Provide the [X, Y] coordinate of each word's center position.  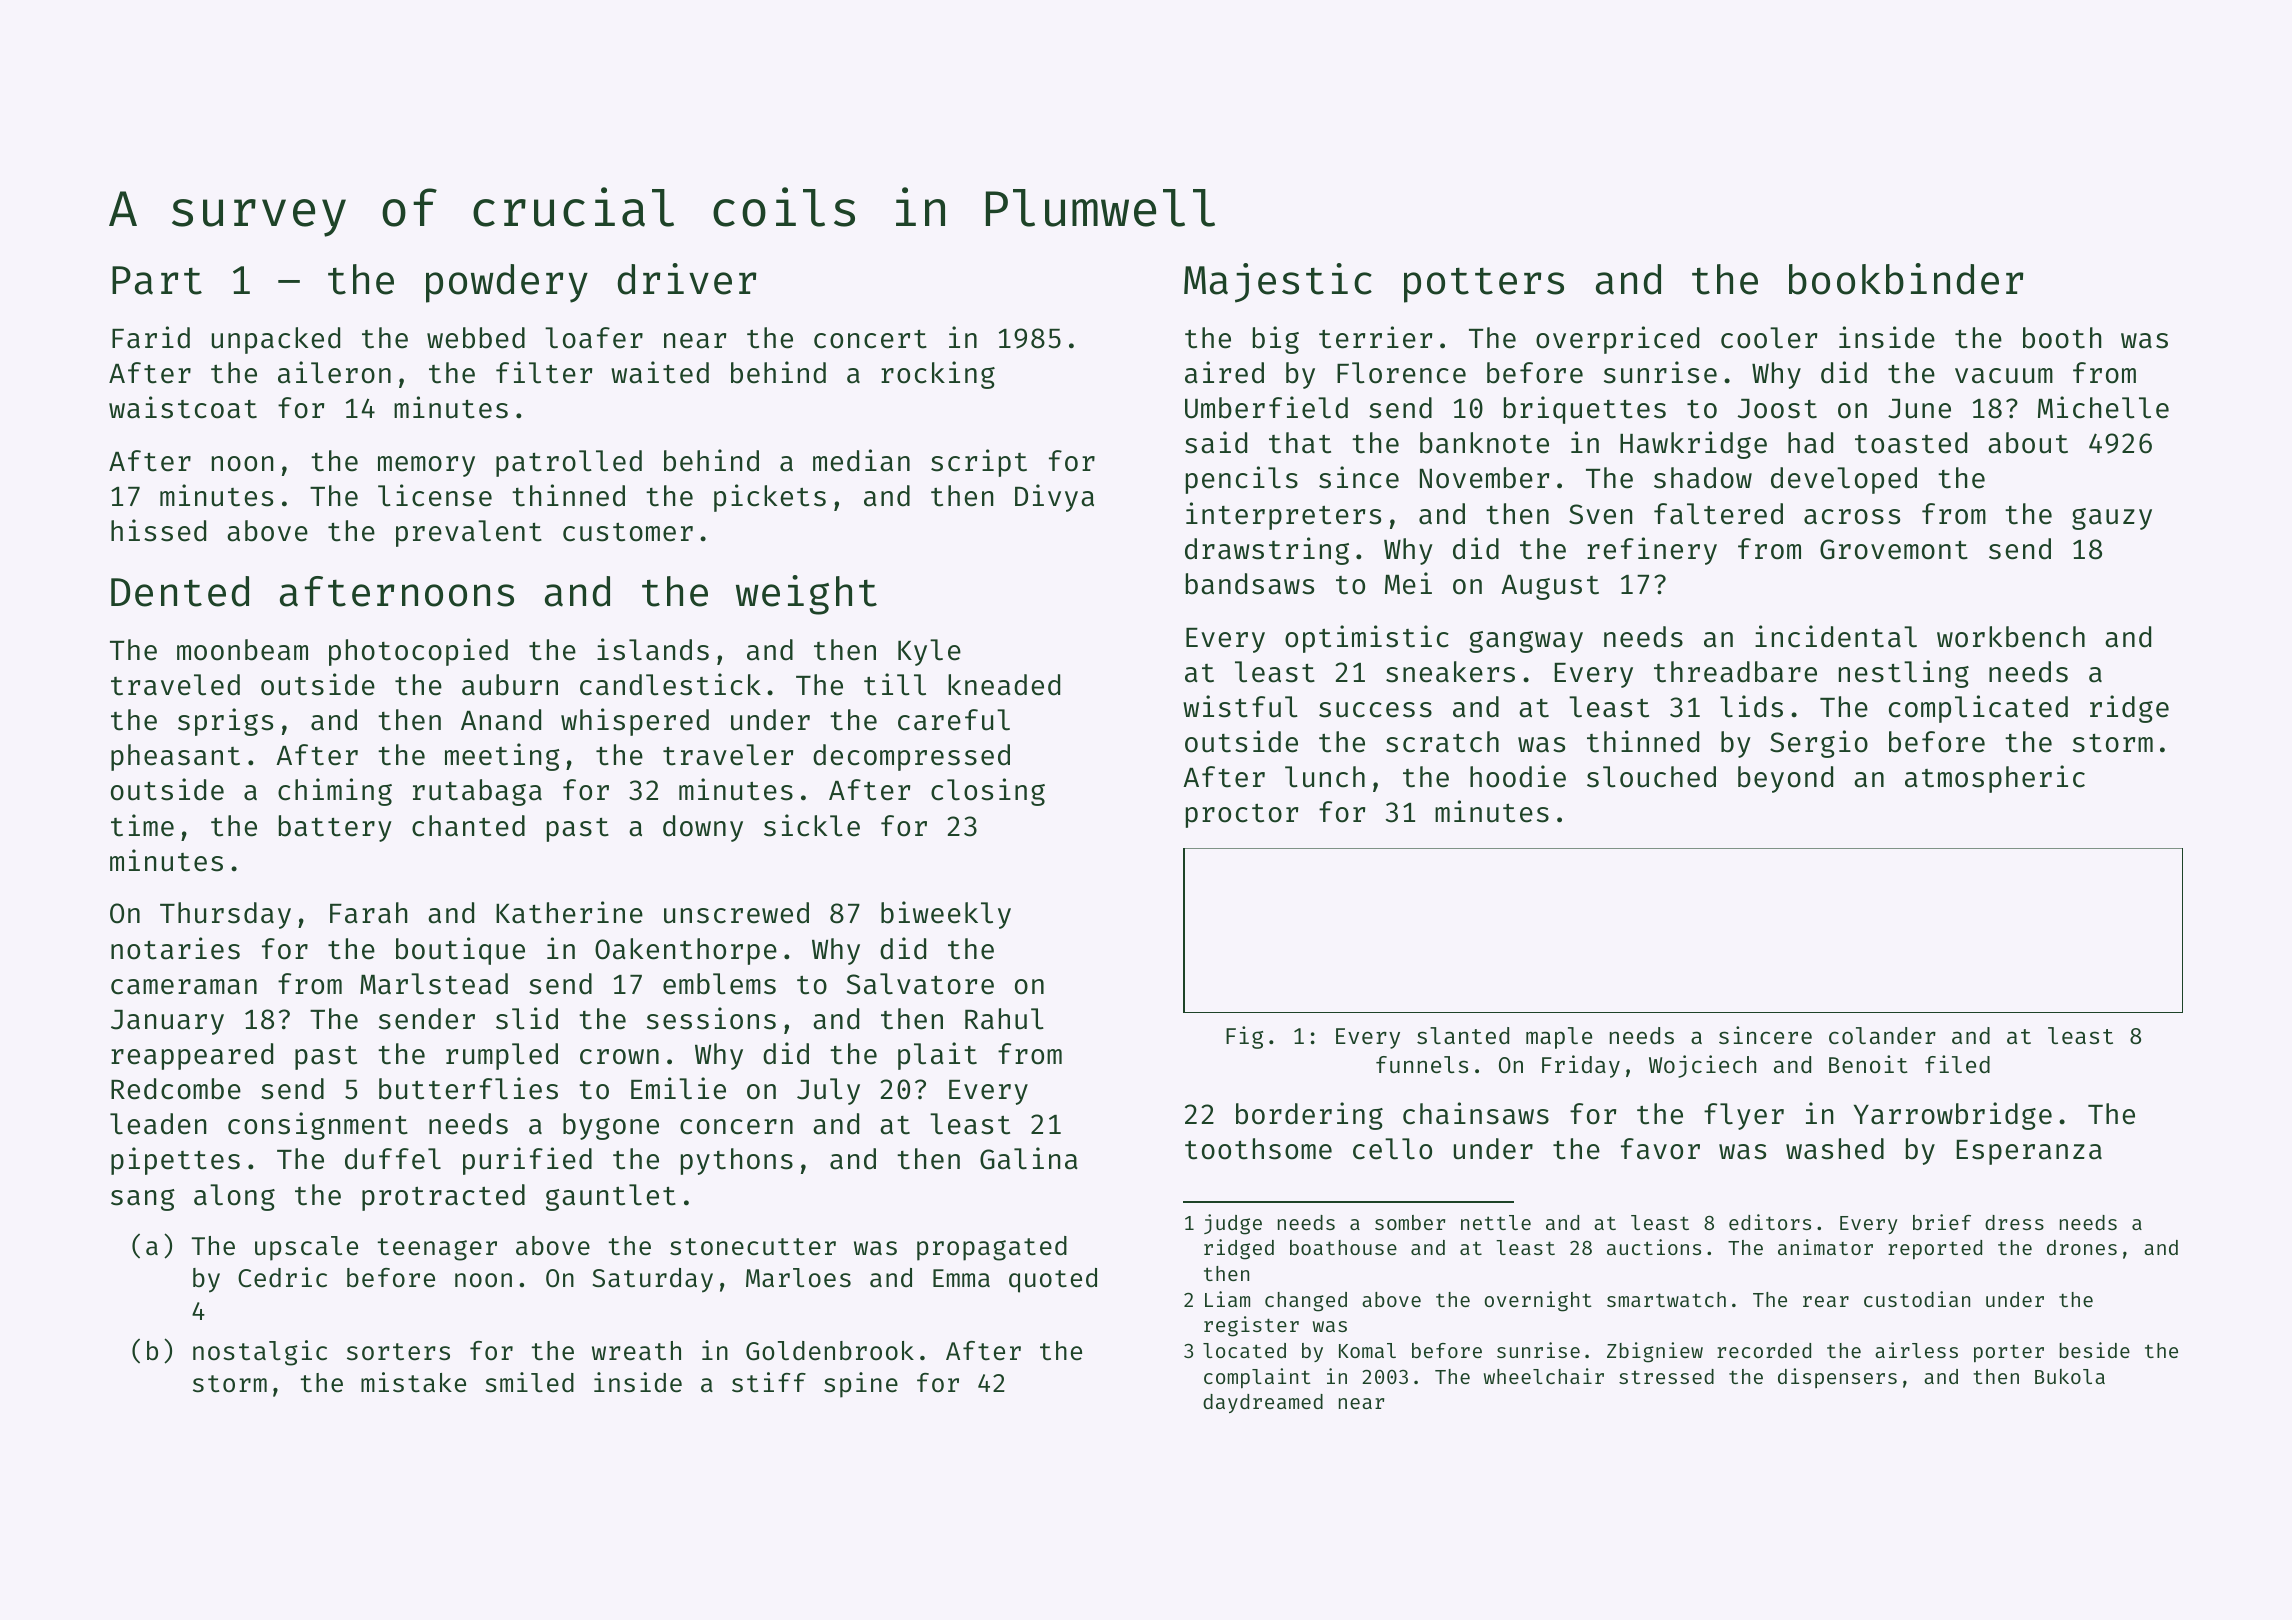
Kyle [929, 652]
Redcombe [176, 1089]
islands [653, 649]
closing [988, 792]
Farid [151, 337]
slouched [1651, 777]
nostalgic [260, 1353]
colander [1882, 1035]
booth [2062, 338]
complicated [1978, 709]
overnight [1538, 1301]
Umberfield [1266, 407]
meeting [502, 757]
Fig [1244, 1037]
